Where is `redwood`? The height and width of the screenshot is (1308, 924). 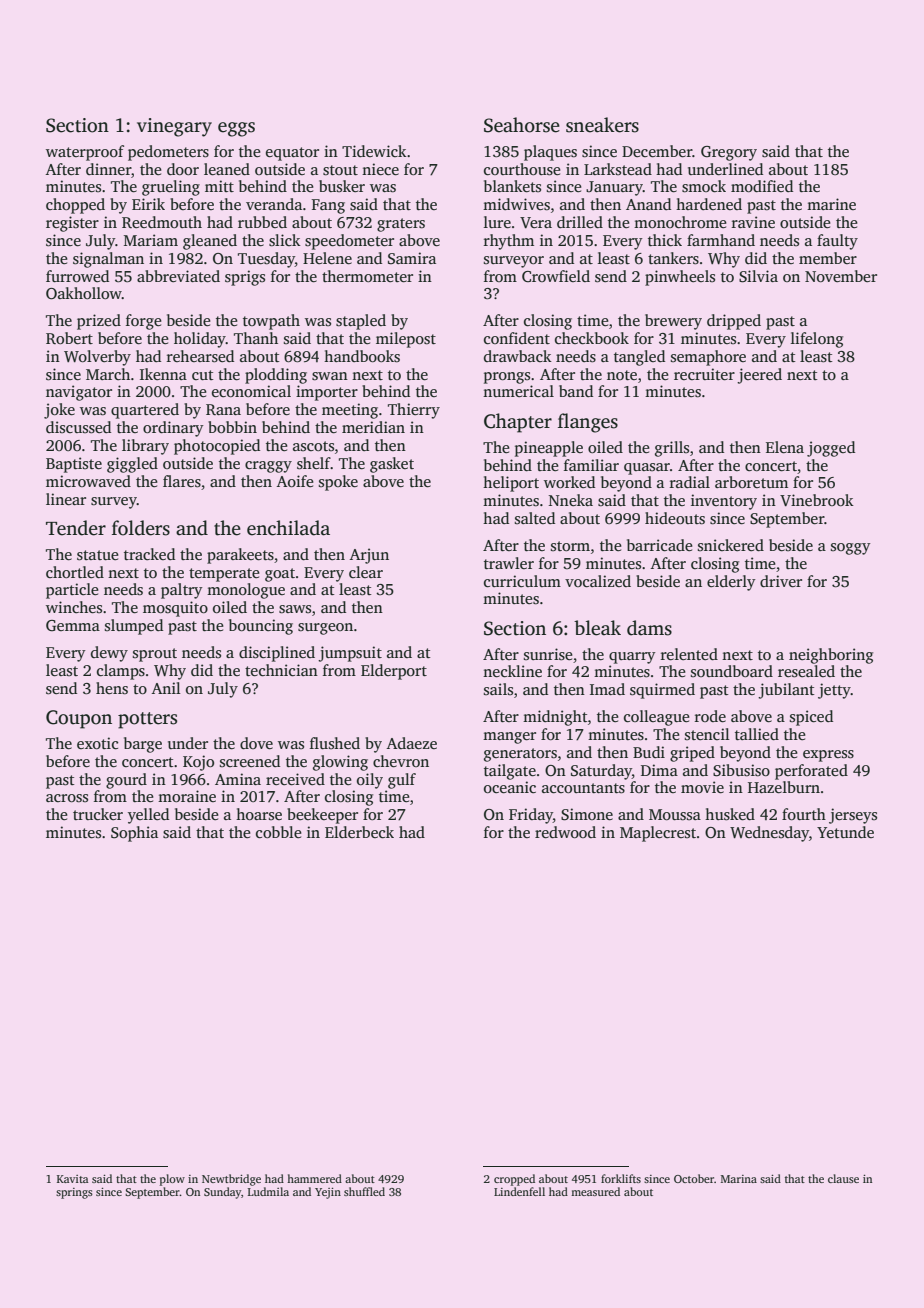
redwood is located at coordinates (565, 832).
